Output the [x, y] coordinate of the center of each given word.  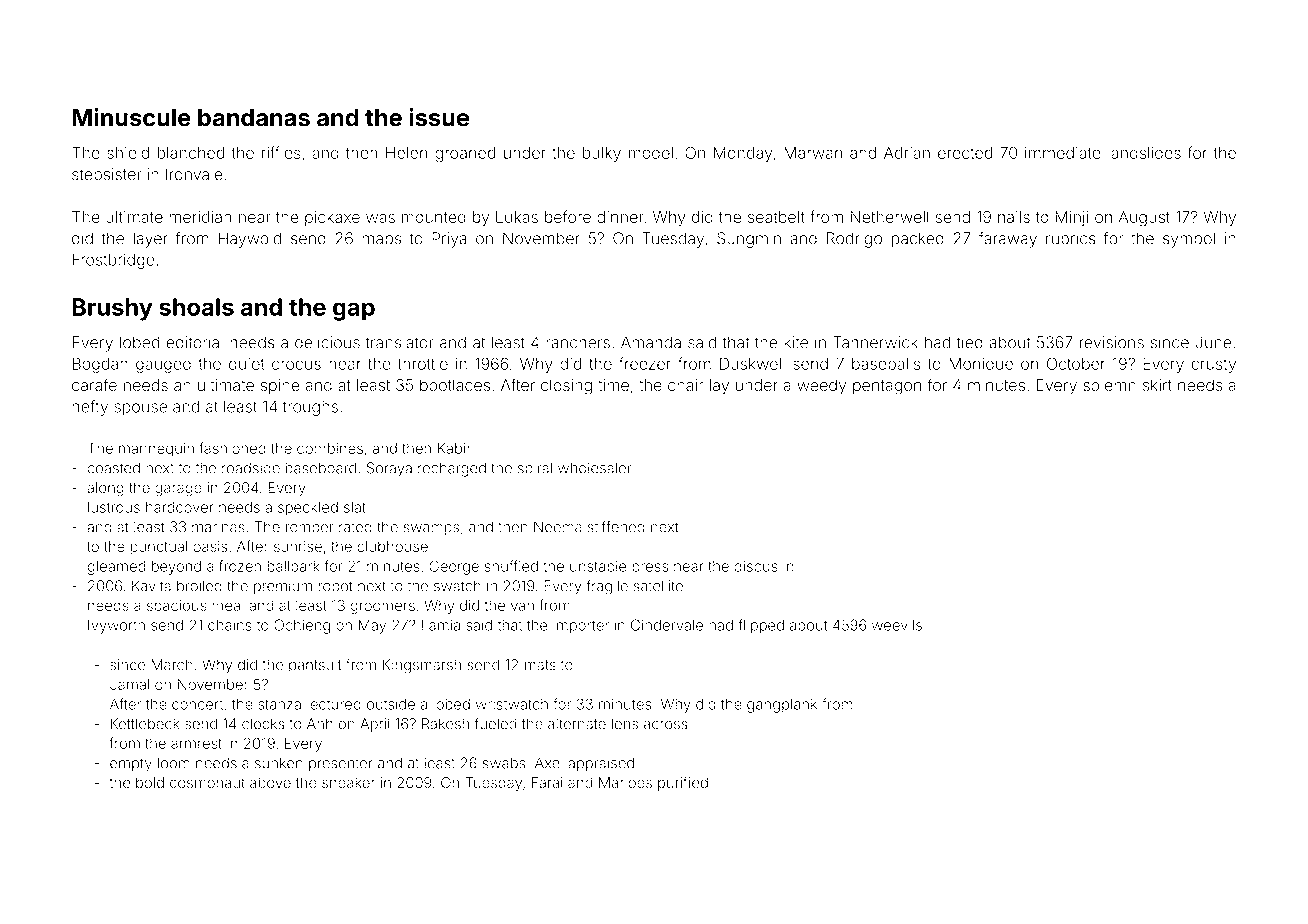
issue [439, 117]
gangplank [782, 706]
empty [131, 765]
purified [683, 783]
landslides [1144, 153]
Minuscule [131, 117]
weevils [897, 625]
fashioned [232, 448]
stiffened [616, 526]
